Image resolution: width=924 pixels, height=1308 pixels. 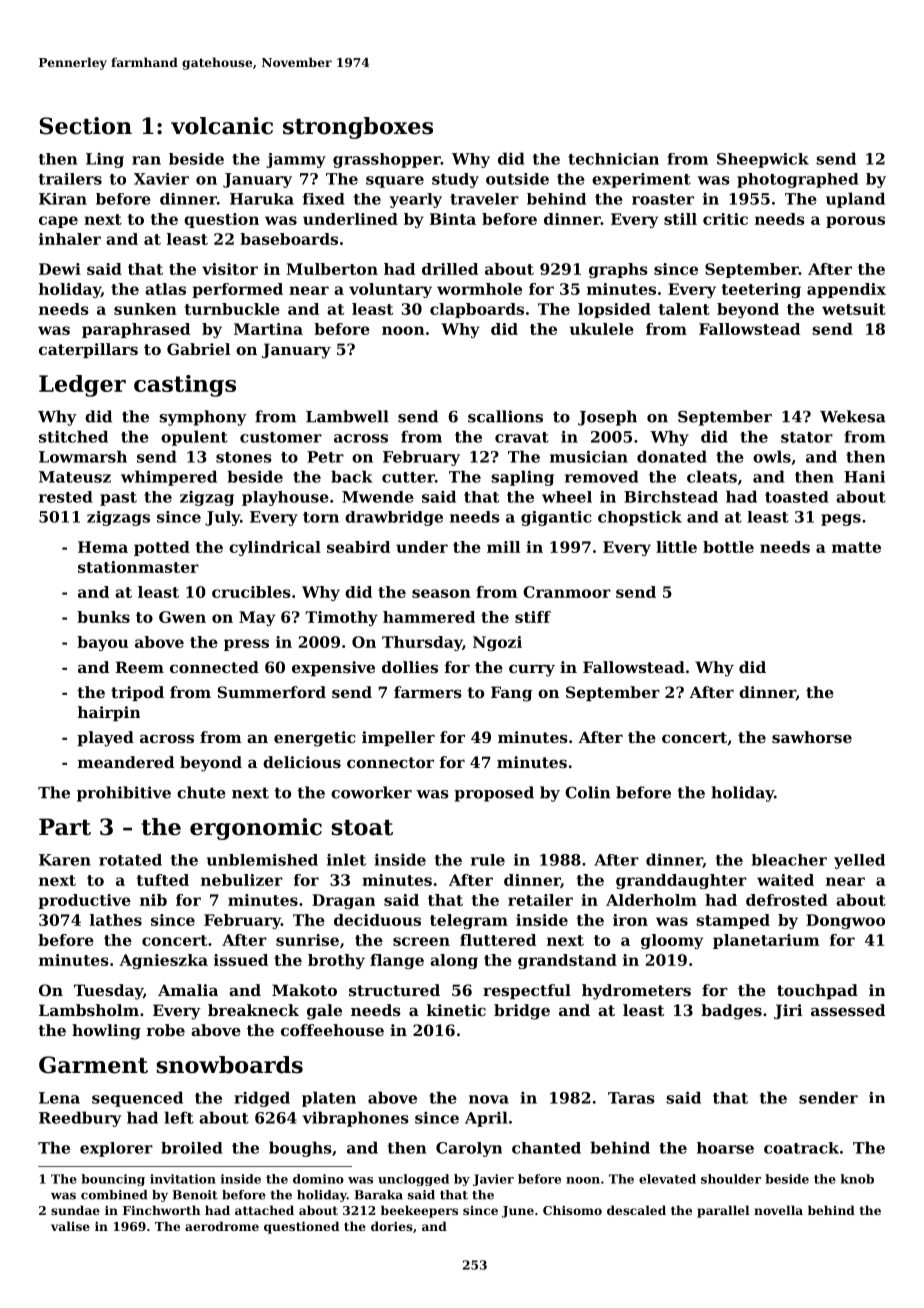 What do you see at coordinates (772, 456) in the document?
I see `owls` at bounding box center [772, 456].
